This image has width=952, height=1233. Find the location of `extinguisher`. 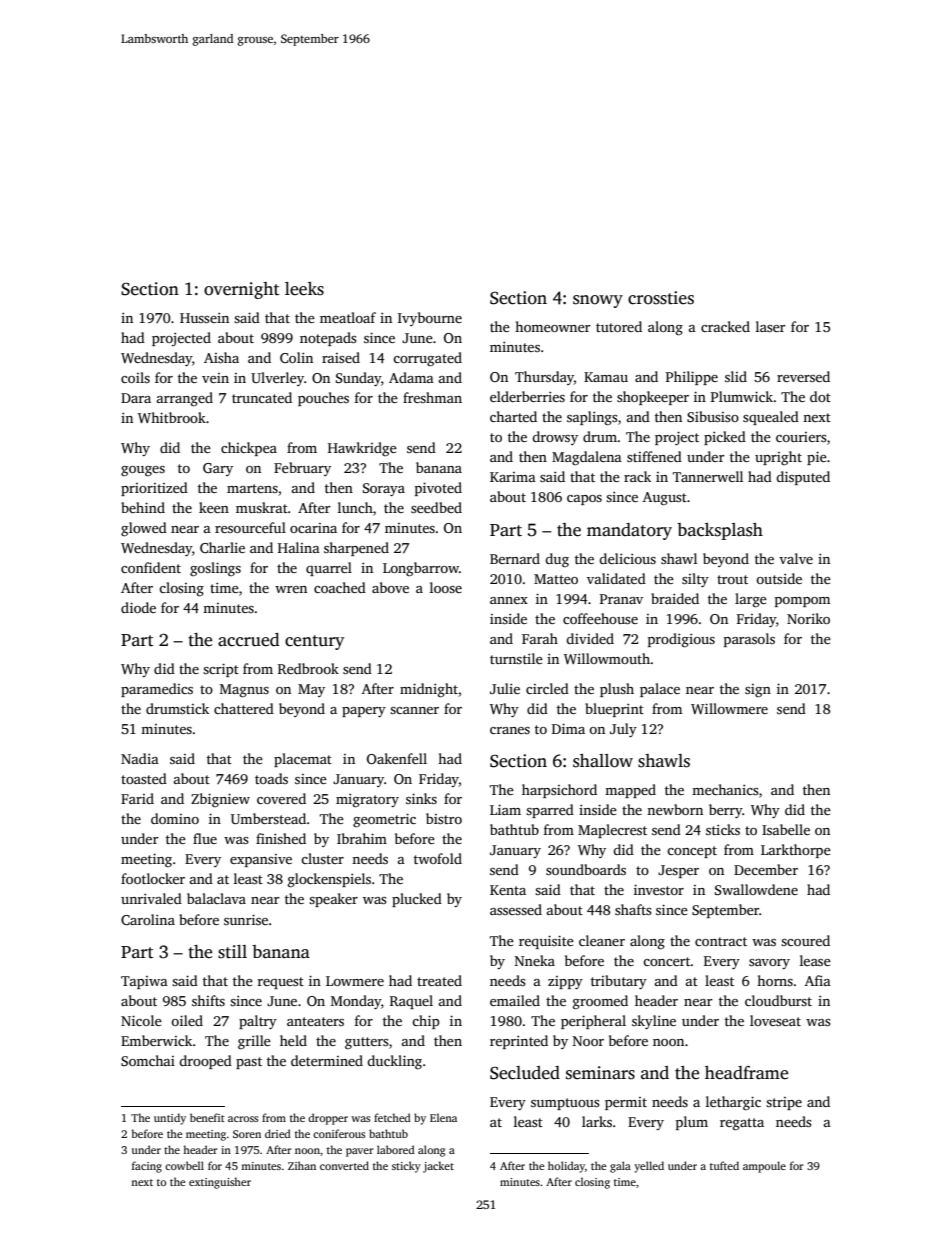

extinguisher is located at coordinates (220, 1183).
